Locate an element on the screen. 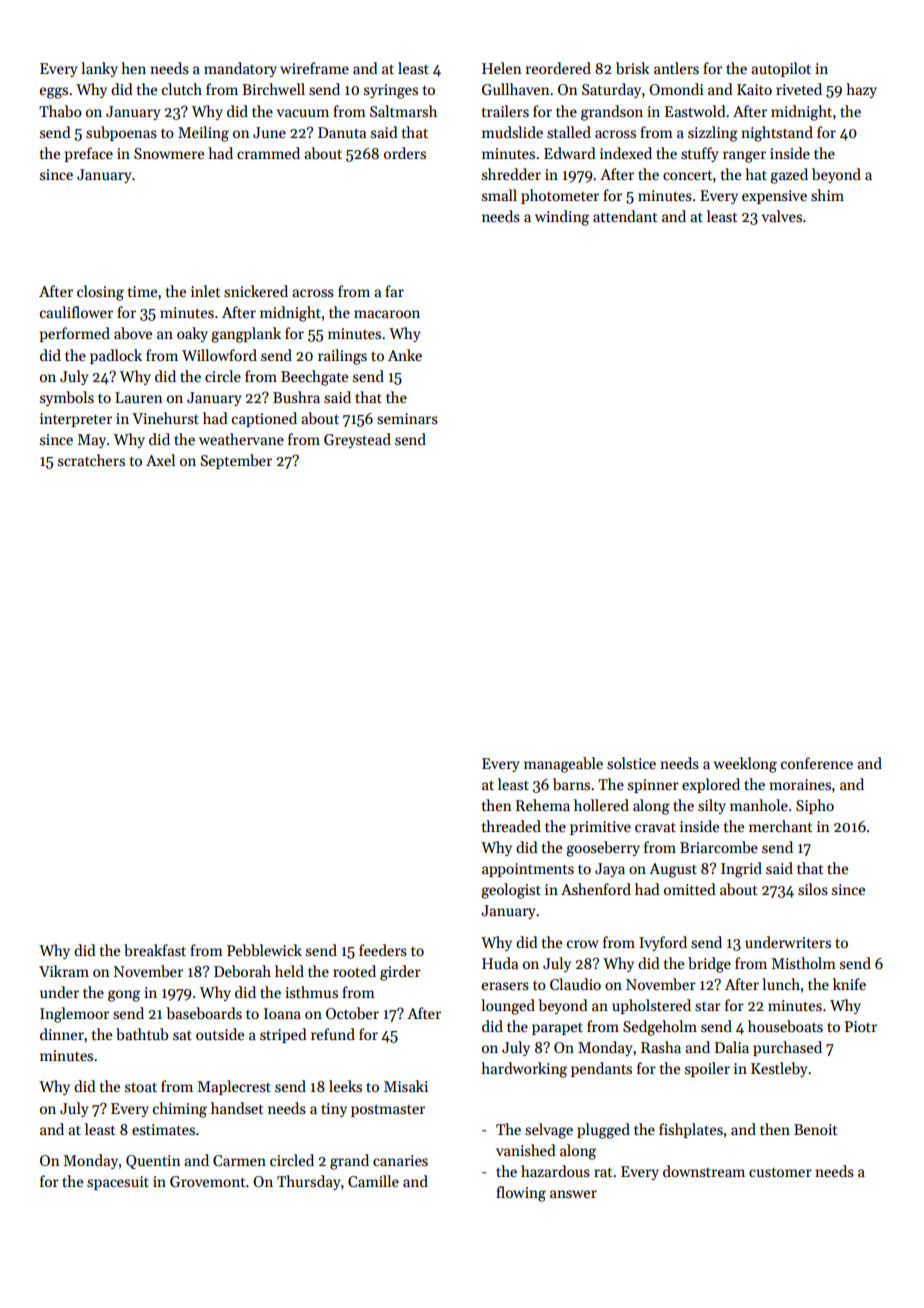  attendant is located at coordinates (625, 216).
